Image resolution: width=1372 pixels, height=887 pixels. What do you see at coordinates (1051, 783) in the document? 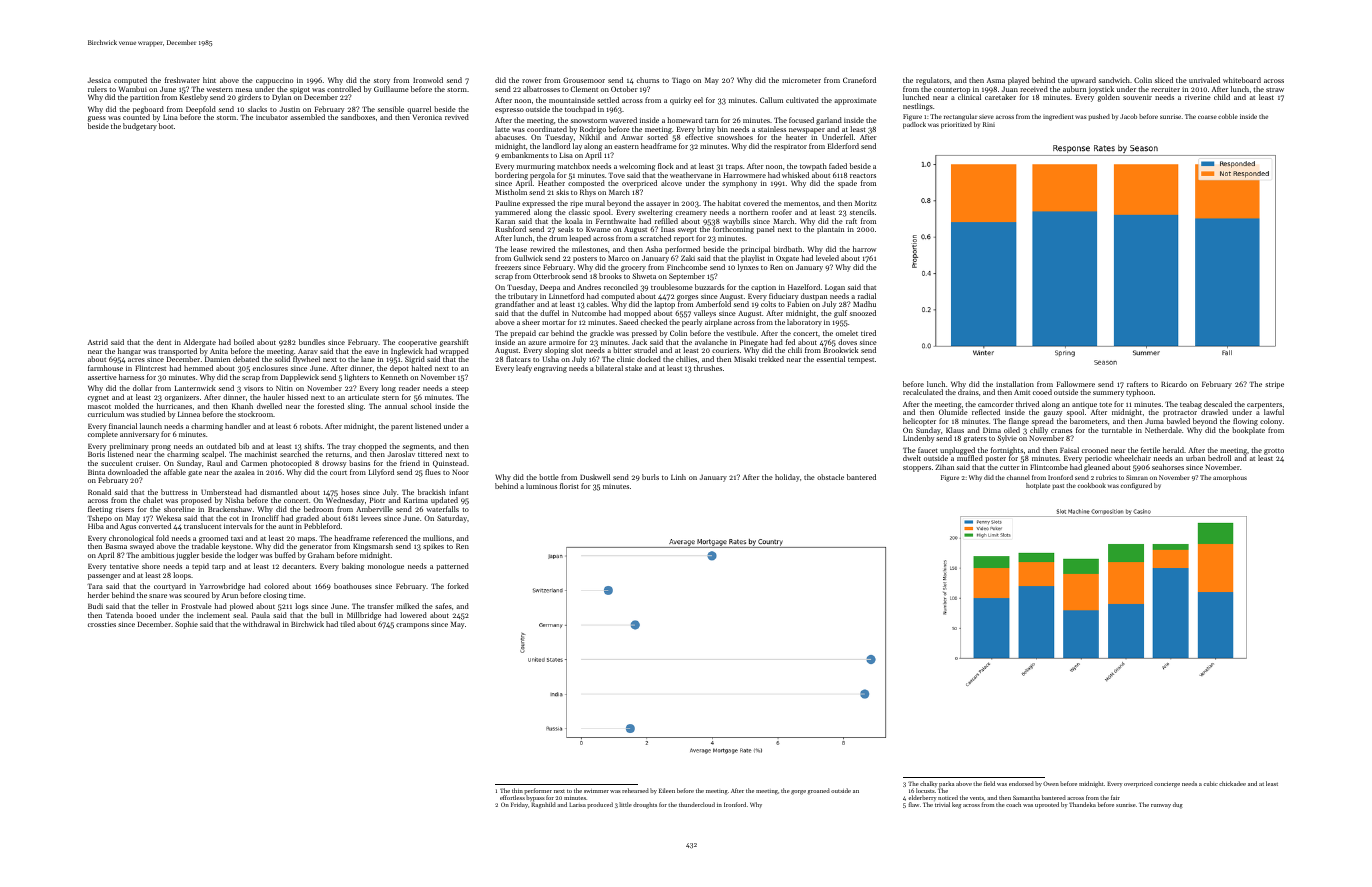
I see `Owen` at bounding box center [1051, 783].
